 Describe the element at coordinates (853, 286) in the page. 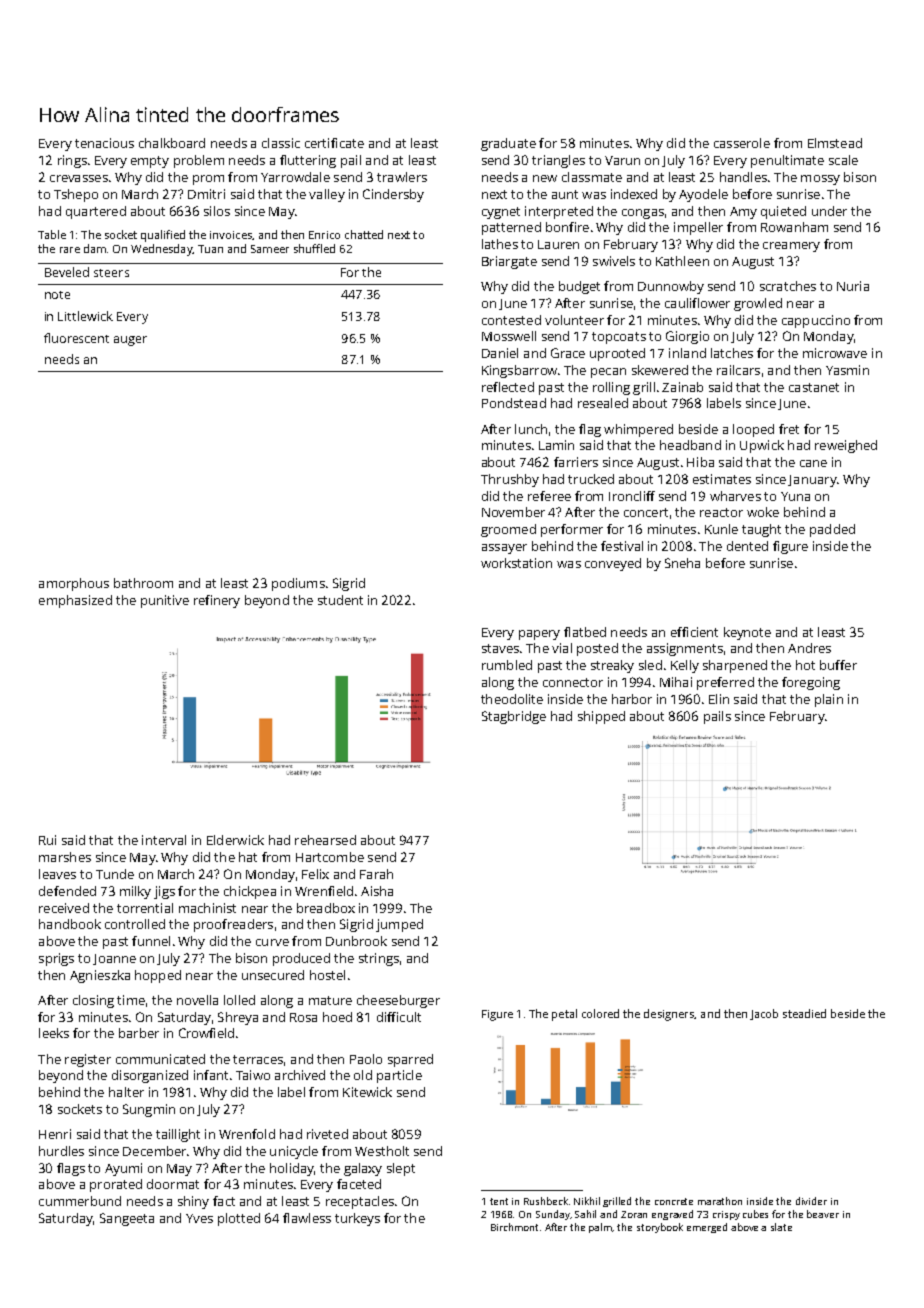

I see `Nuria` at that location.
